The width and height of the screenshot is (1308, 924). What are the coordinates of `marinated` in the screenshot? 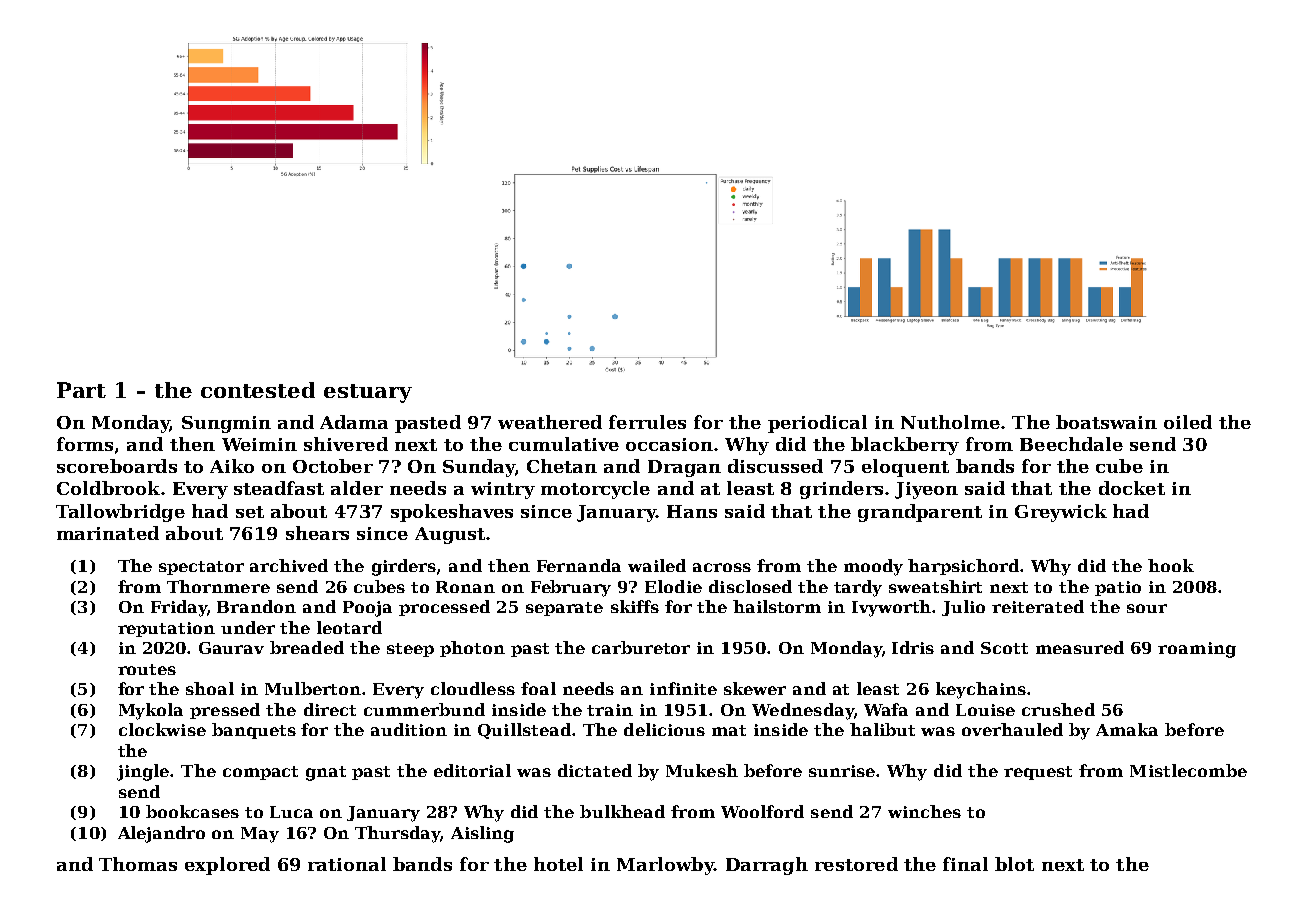 It's located at (108, 533).
